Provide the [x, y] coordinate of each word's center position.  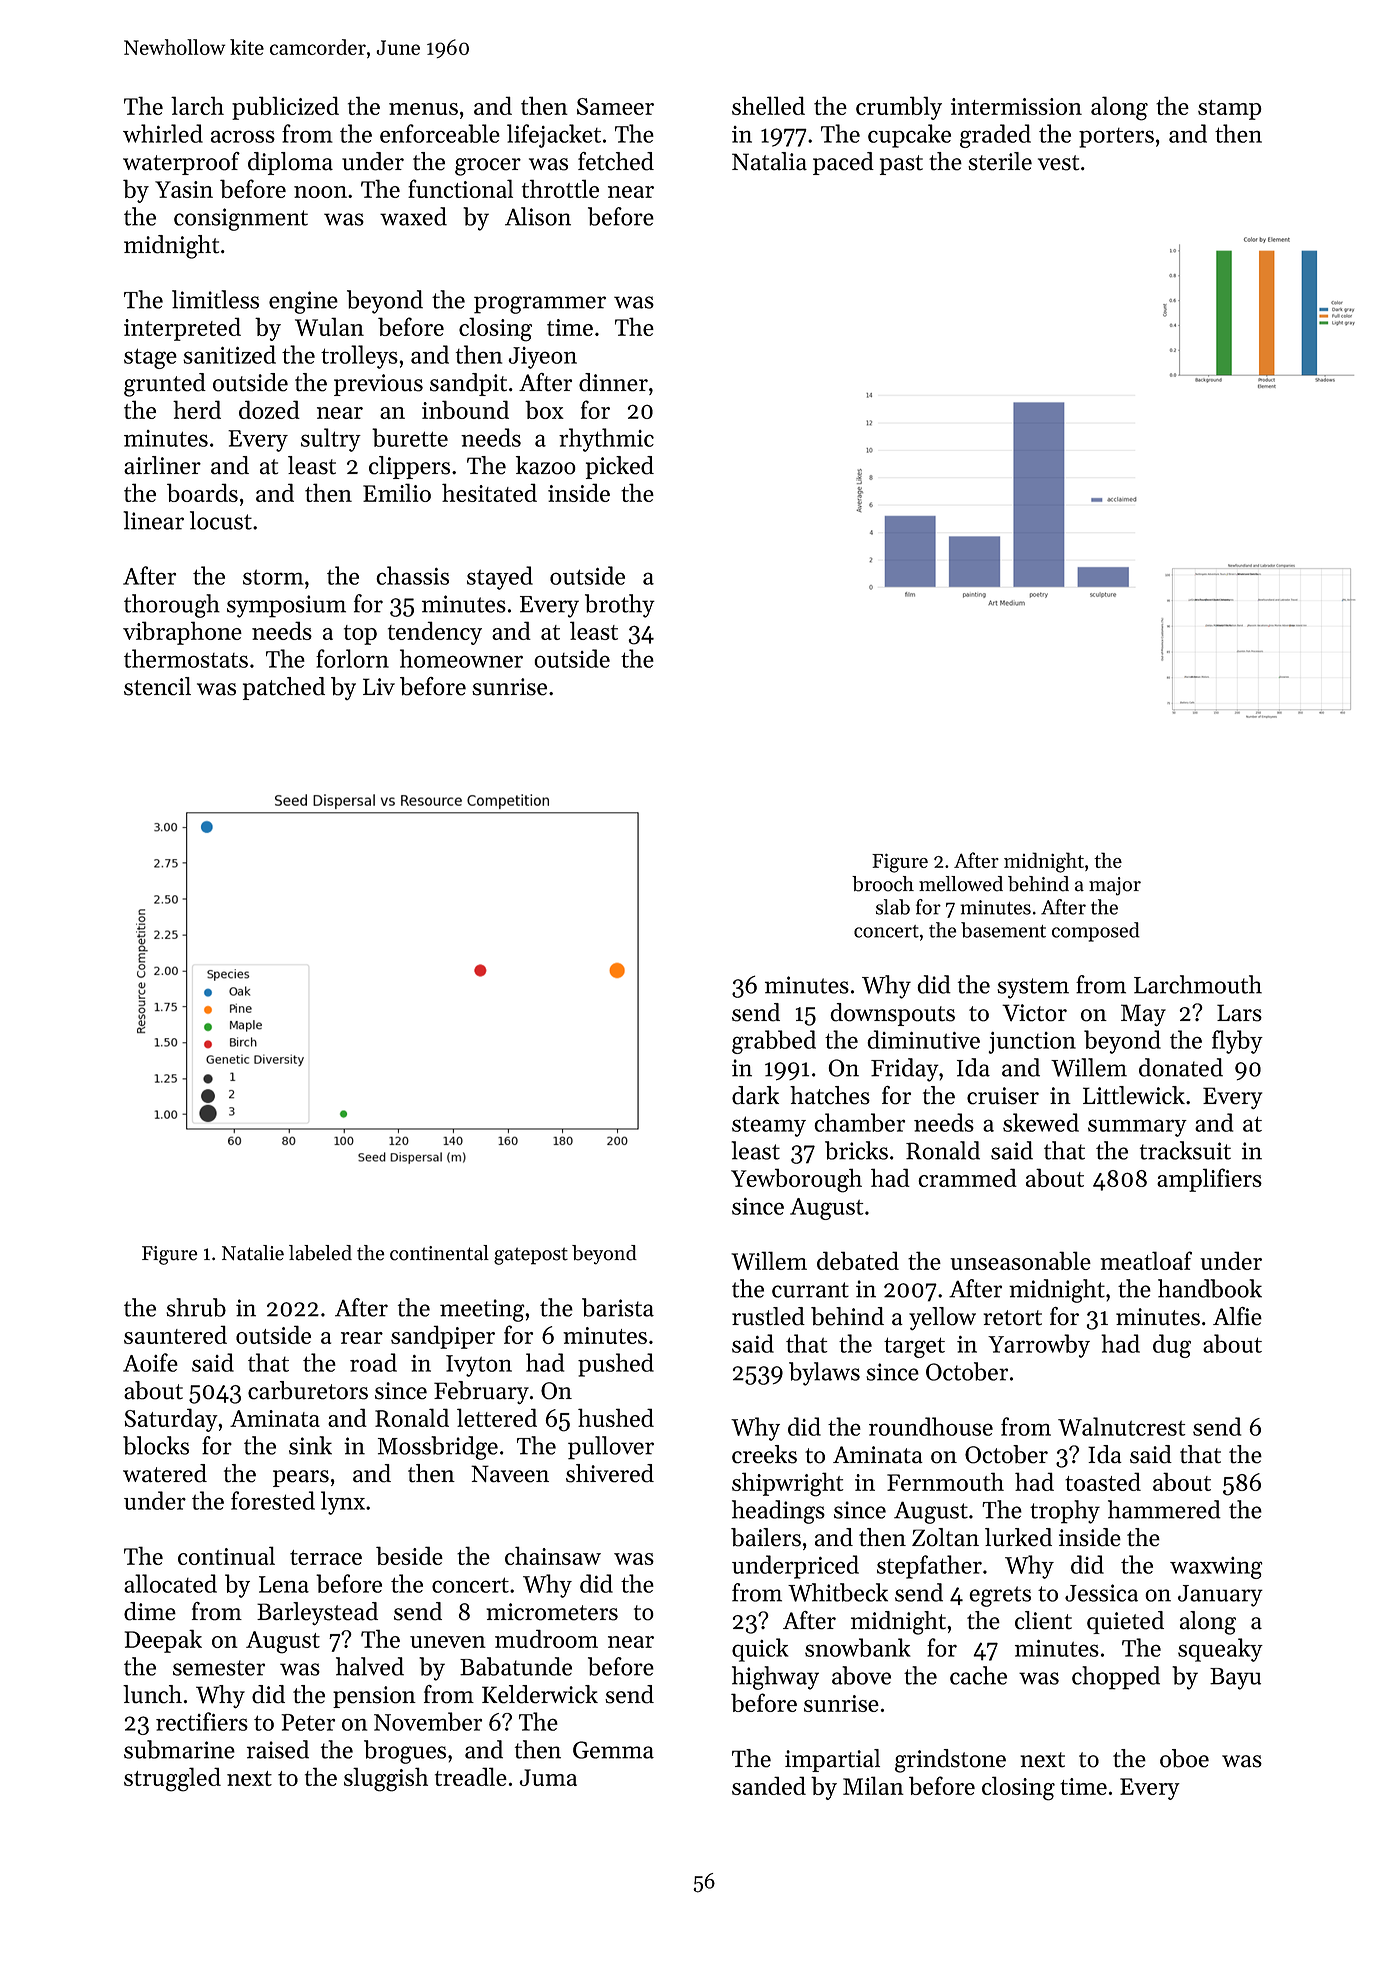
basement [1003, 930]
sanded [769, 1785]
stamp [1229, 110]
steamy [769, 1126]
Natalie [253, 1253]
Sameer [615, 106]
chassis [412, 575]
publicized [285, 108]
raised [278, 1749]
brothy [620, 606]
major [1115, 886]
